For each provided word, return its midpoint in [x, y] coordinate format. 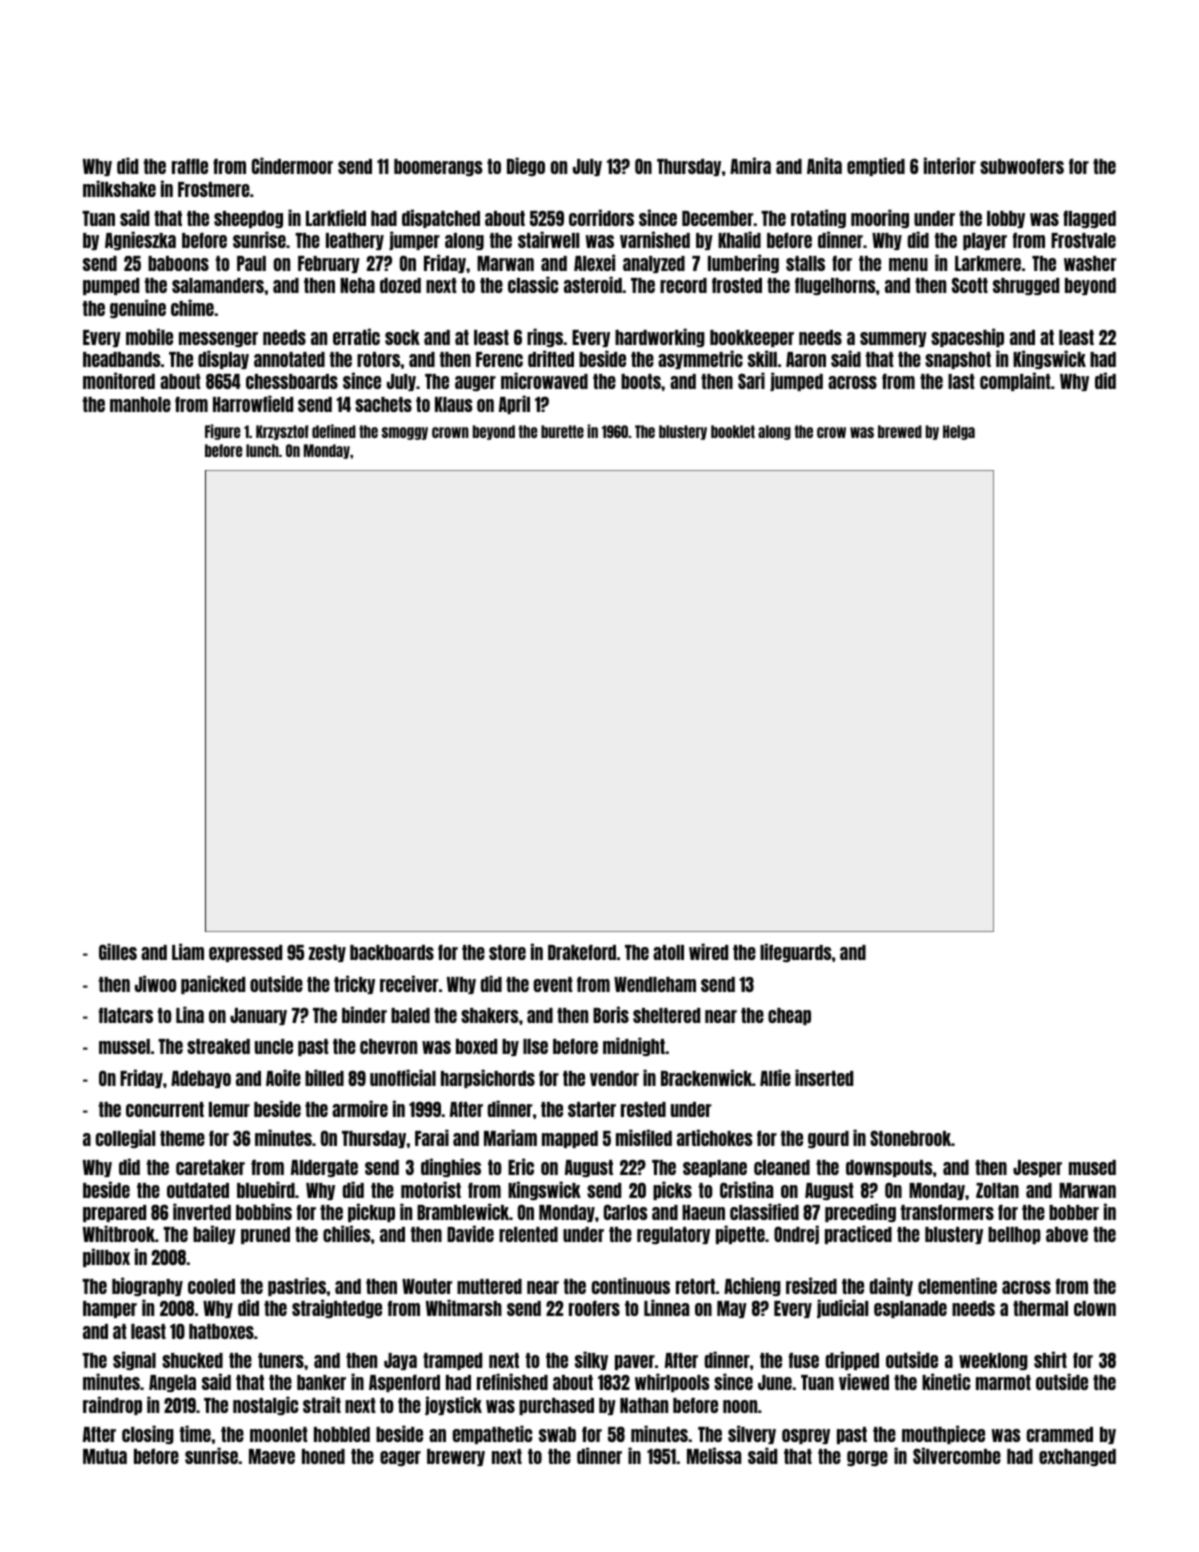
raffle [190, 166]
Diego [526, 166]
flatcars [126, 1015]
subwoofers [1022, 166]
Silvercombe [957, 1455]
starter [592, 1109]
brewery [456, 1457]
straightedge [337, 1308]
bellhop [1014, 1235]
